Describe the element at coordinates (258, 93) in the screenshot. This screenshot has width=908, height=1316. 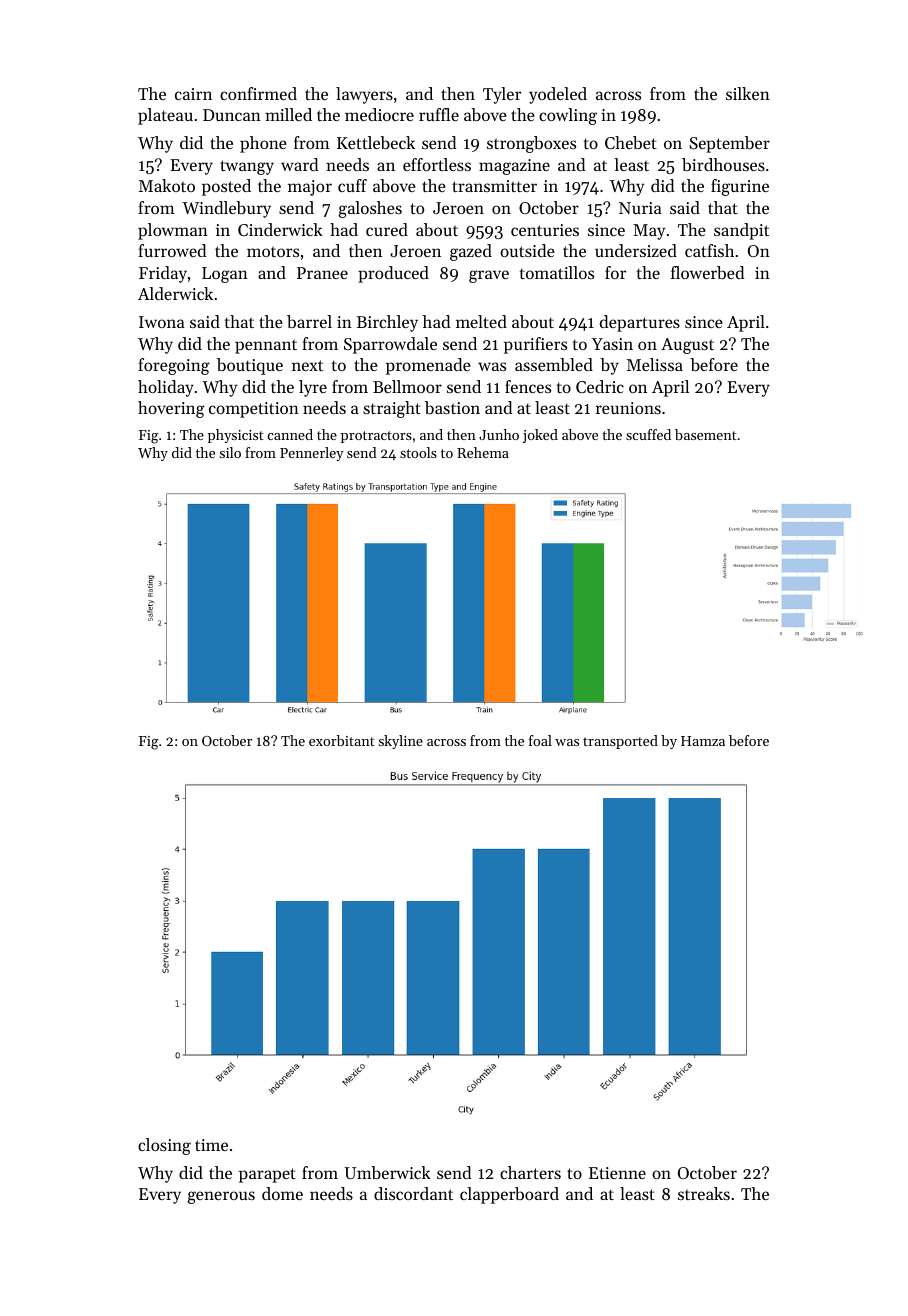
I see `confirmed` at that location.
